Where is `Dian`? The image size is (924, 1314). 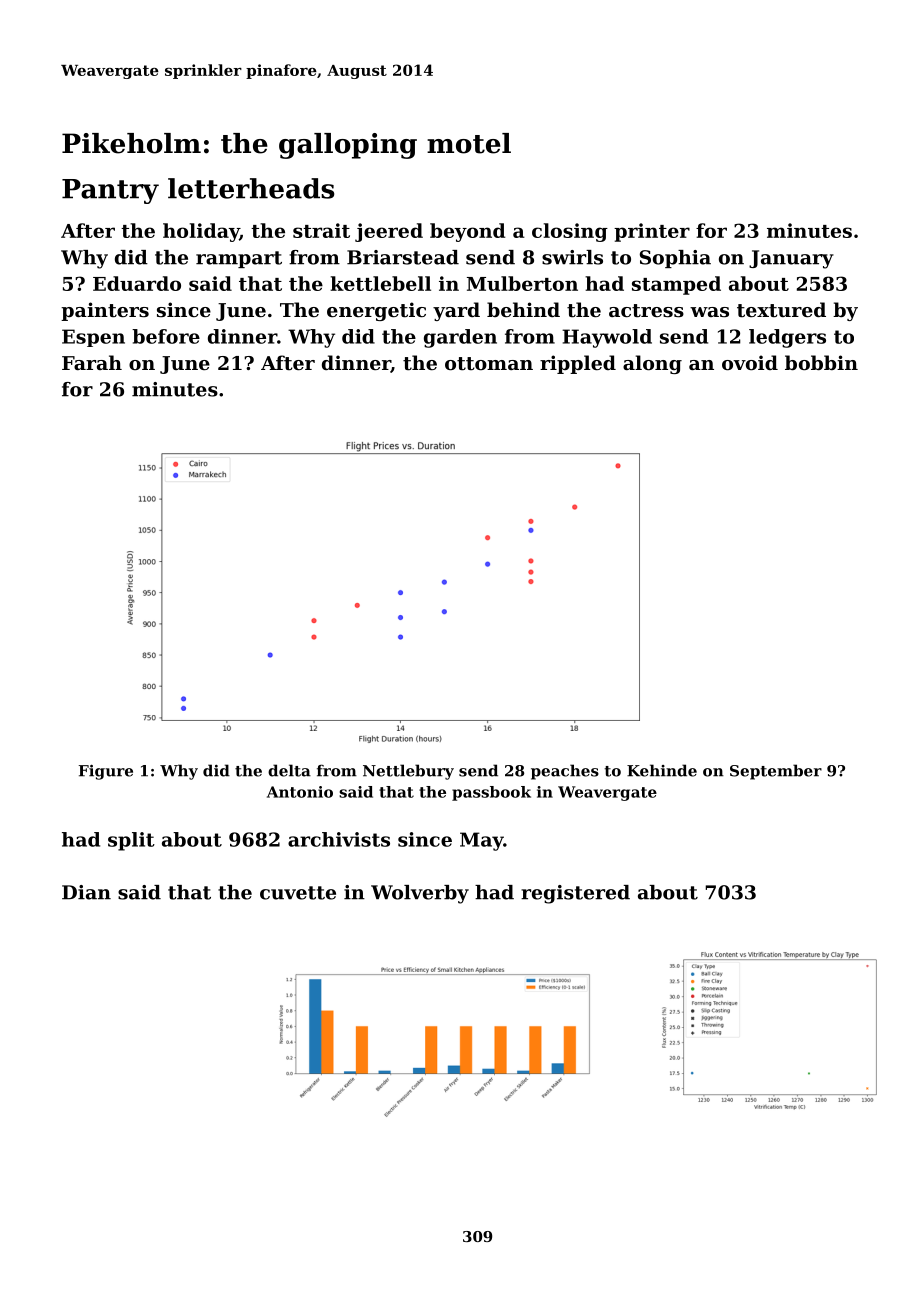 Dian is located at coordinates (86, 892).
